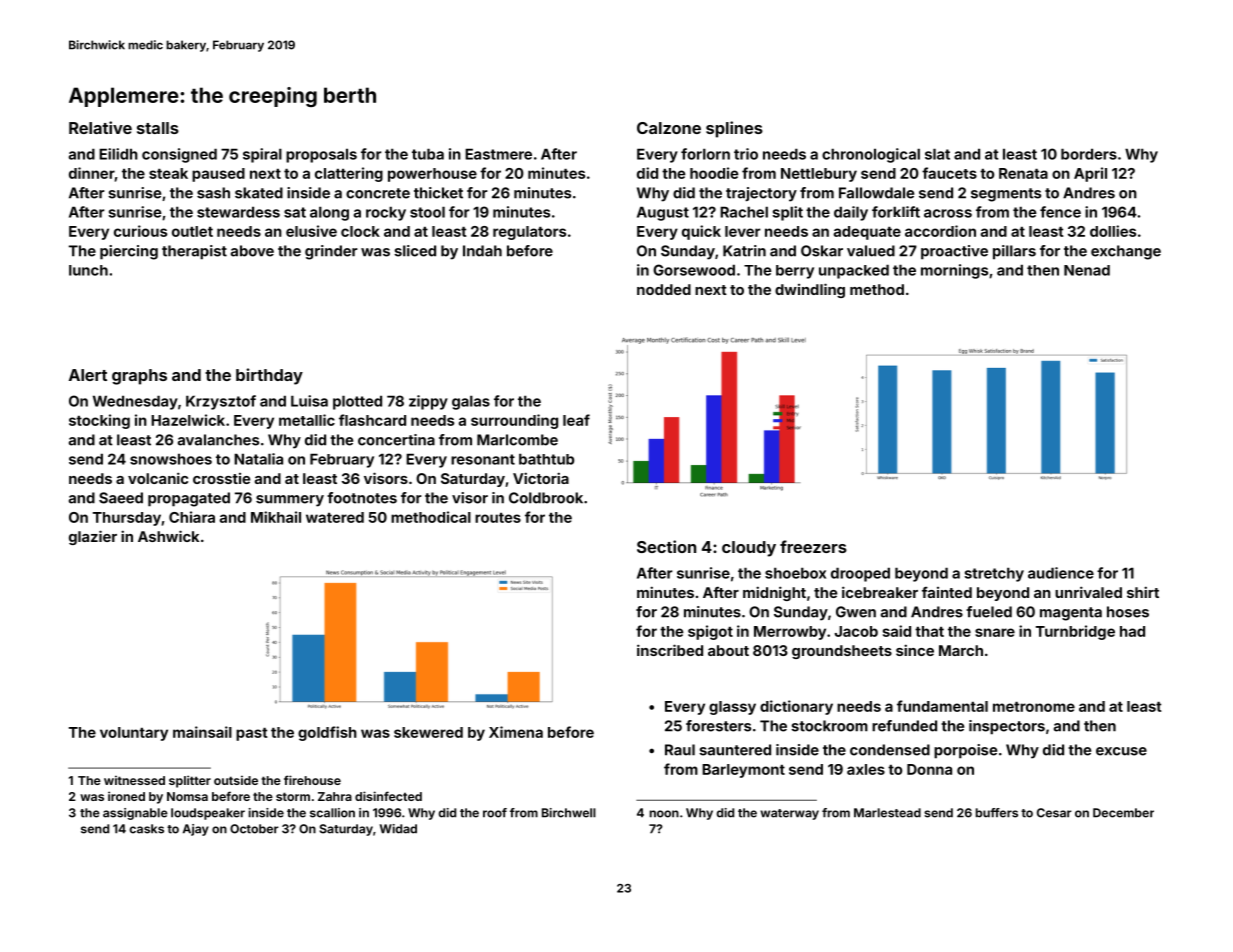  Describe the element at coordinates (1061, 573) in the screenshot. I see `audience` at that location.
